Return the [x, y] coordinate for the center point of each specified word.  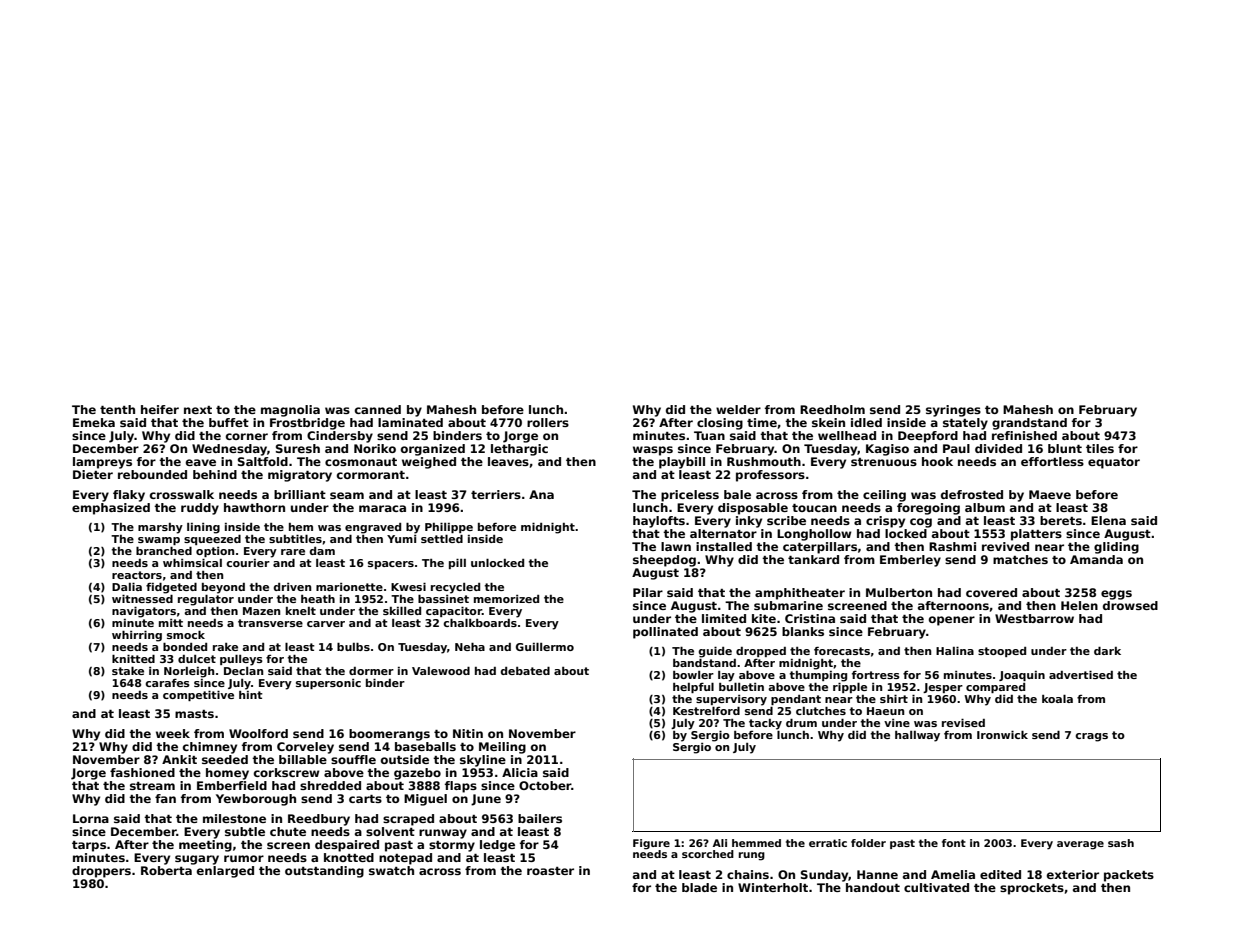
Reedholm [832, 409]
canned [378, 409]
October [545, 785]
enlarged [225, 872]
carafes [167, 683]
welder [738, 409]
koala [1057, 699]
